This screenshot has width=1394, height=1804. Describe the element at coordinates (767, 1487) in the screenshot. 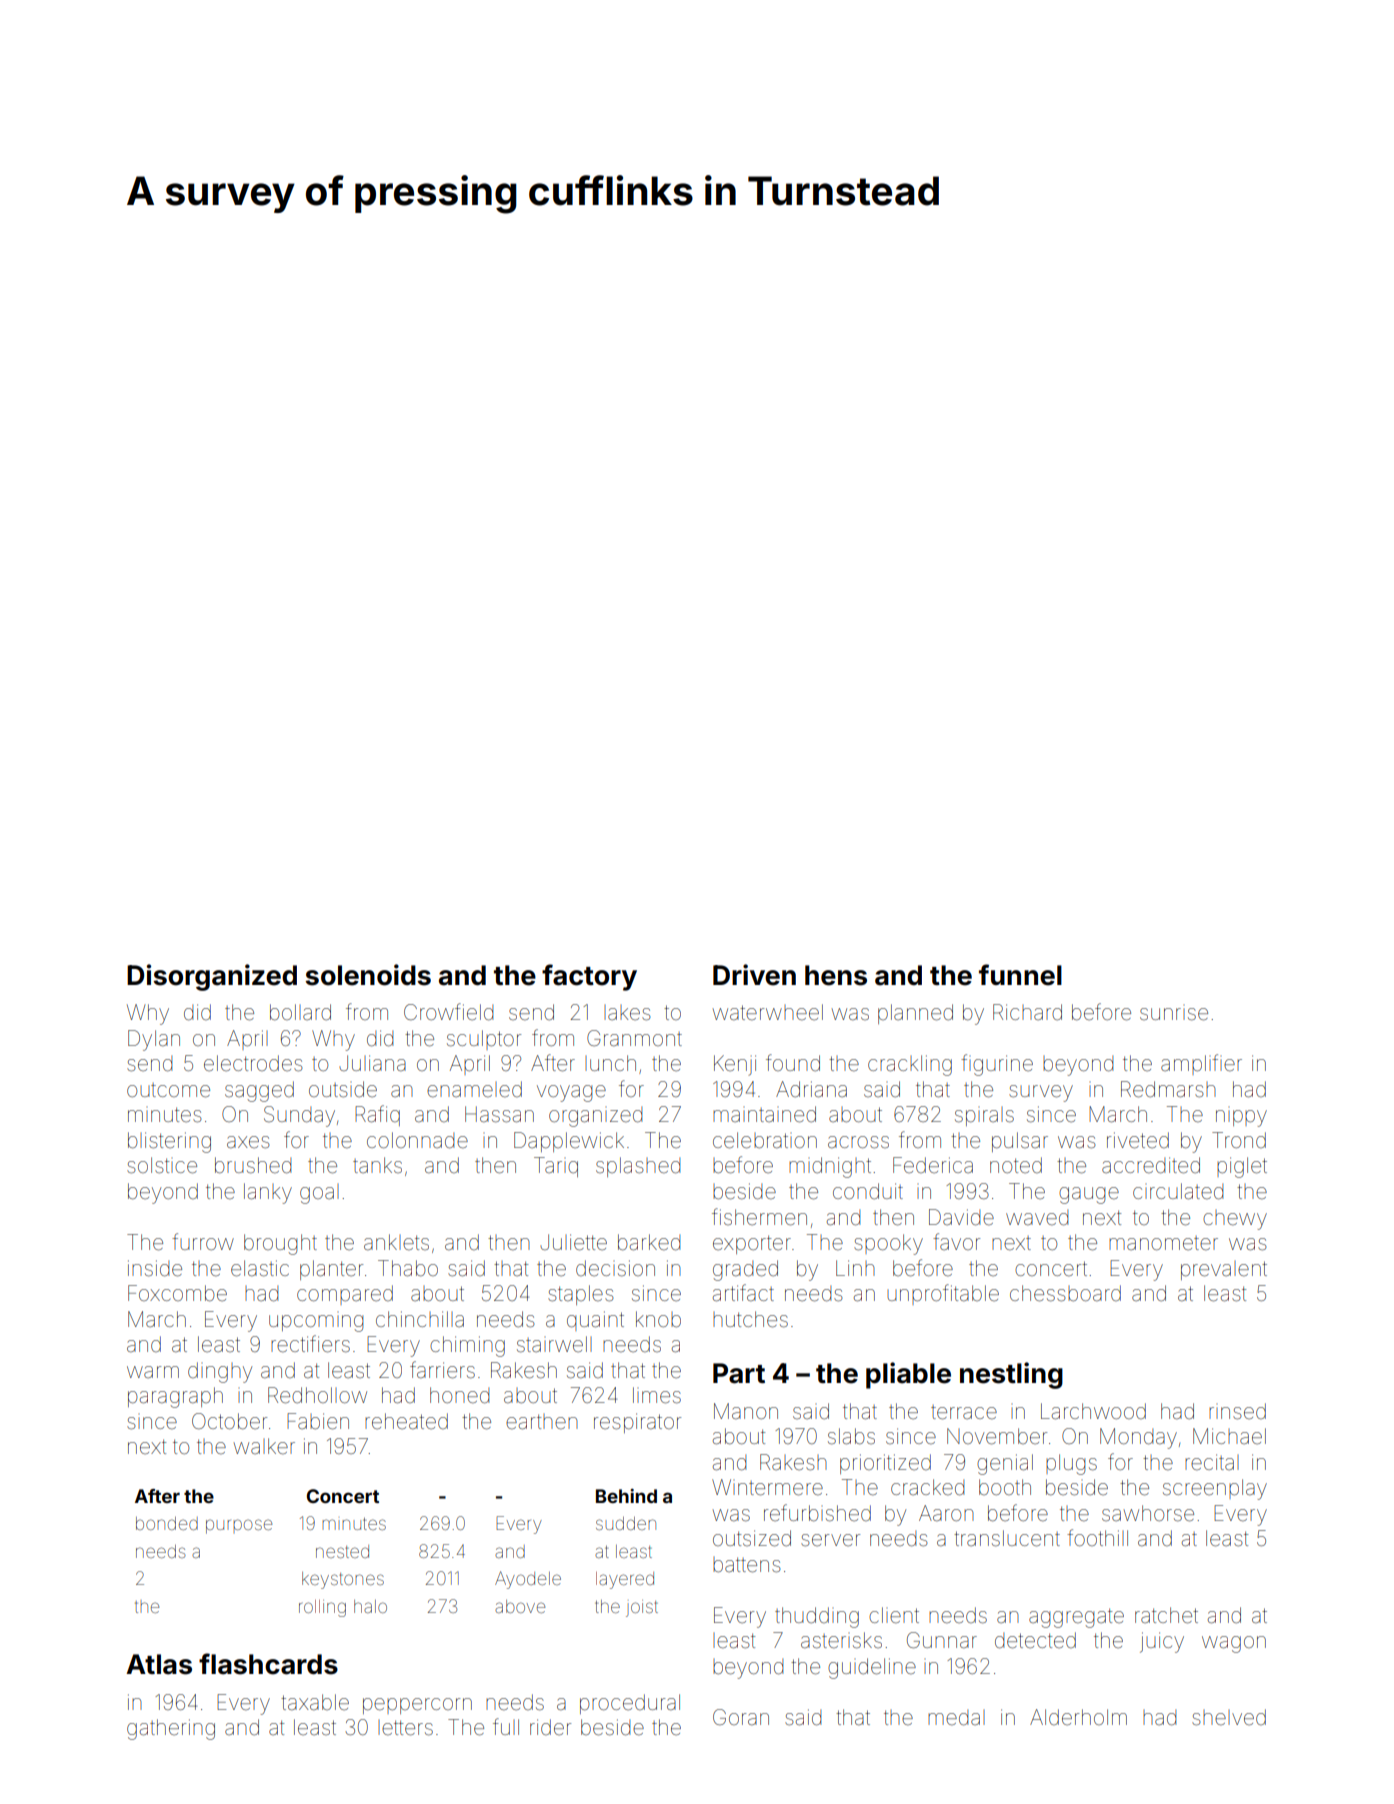

I see `Wintermere` at that location.
